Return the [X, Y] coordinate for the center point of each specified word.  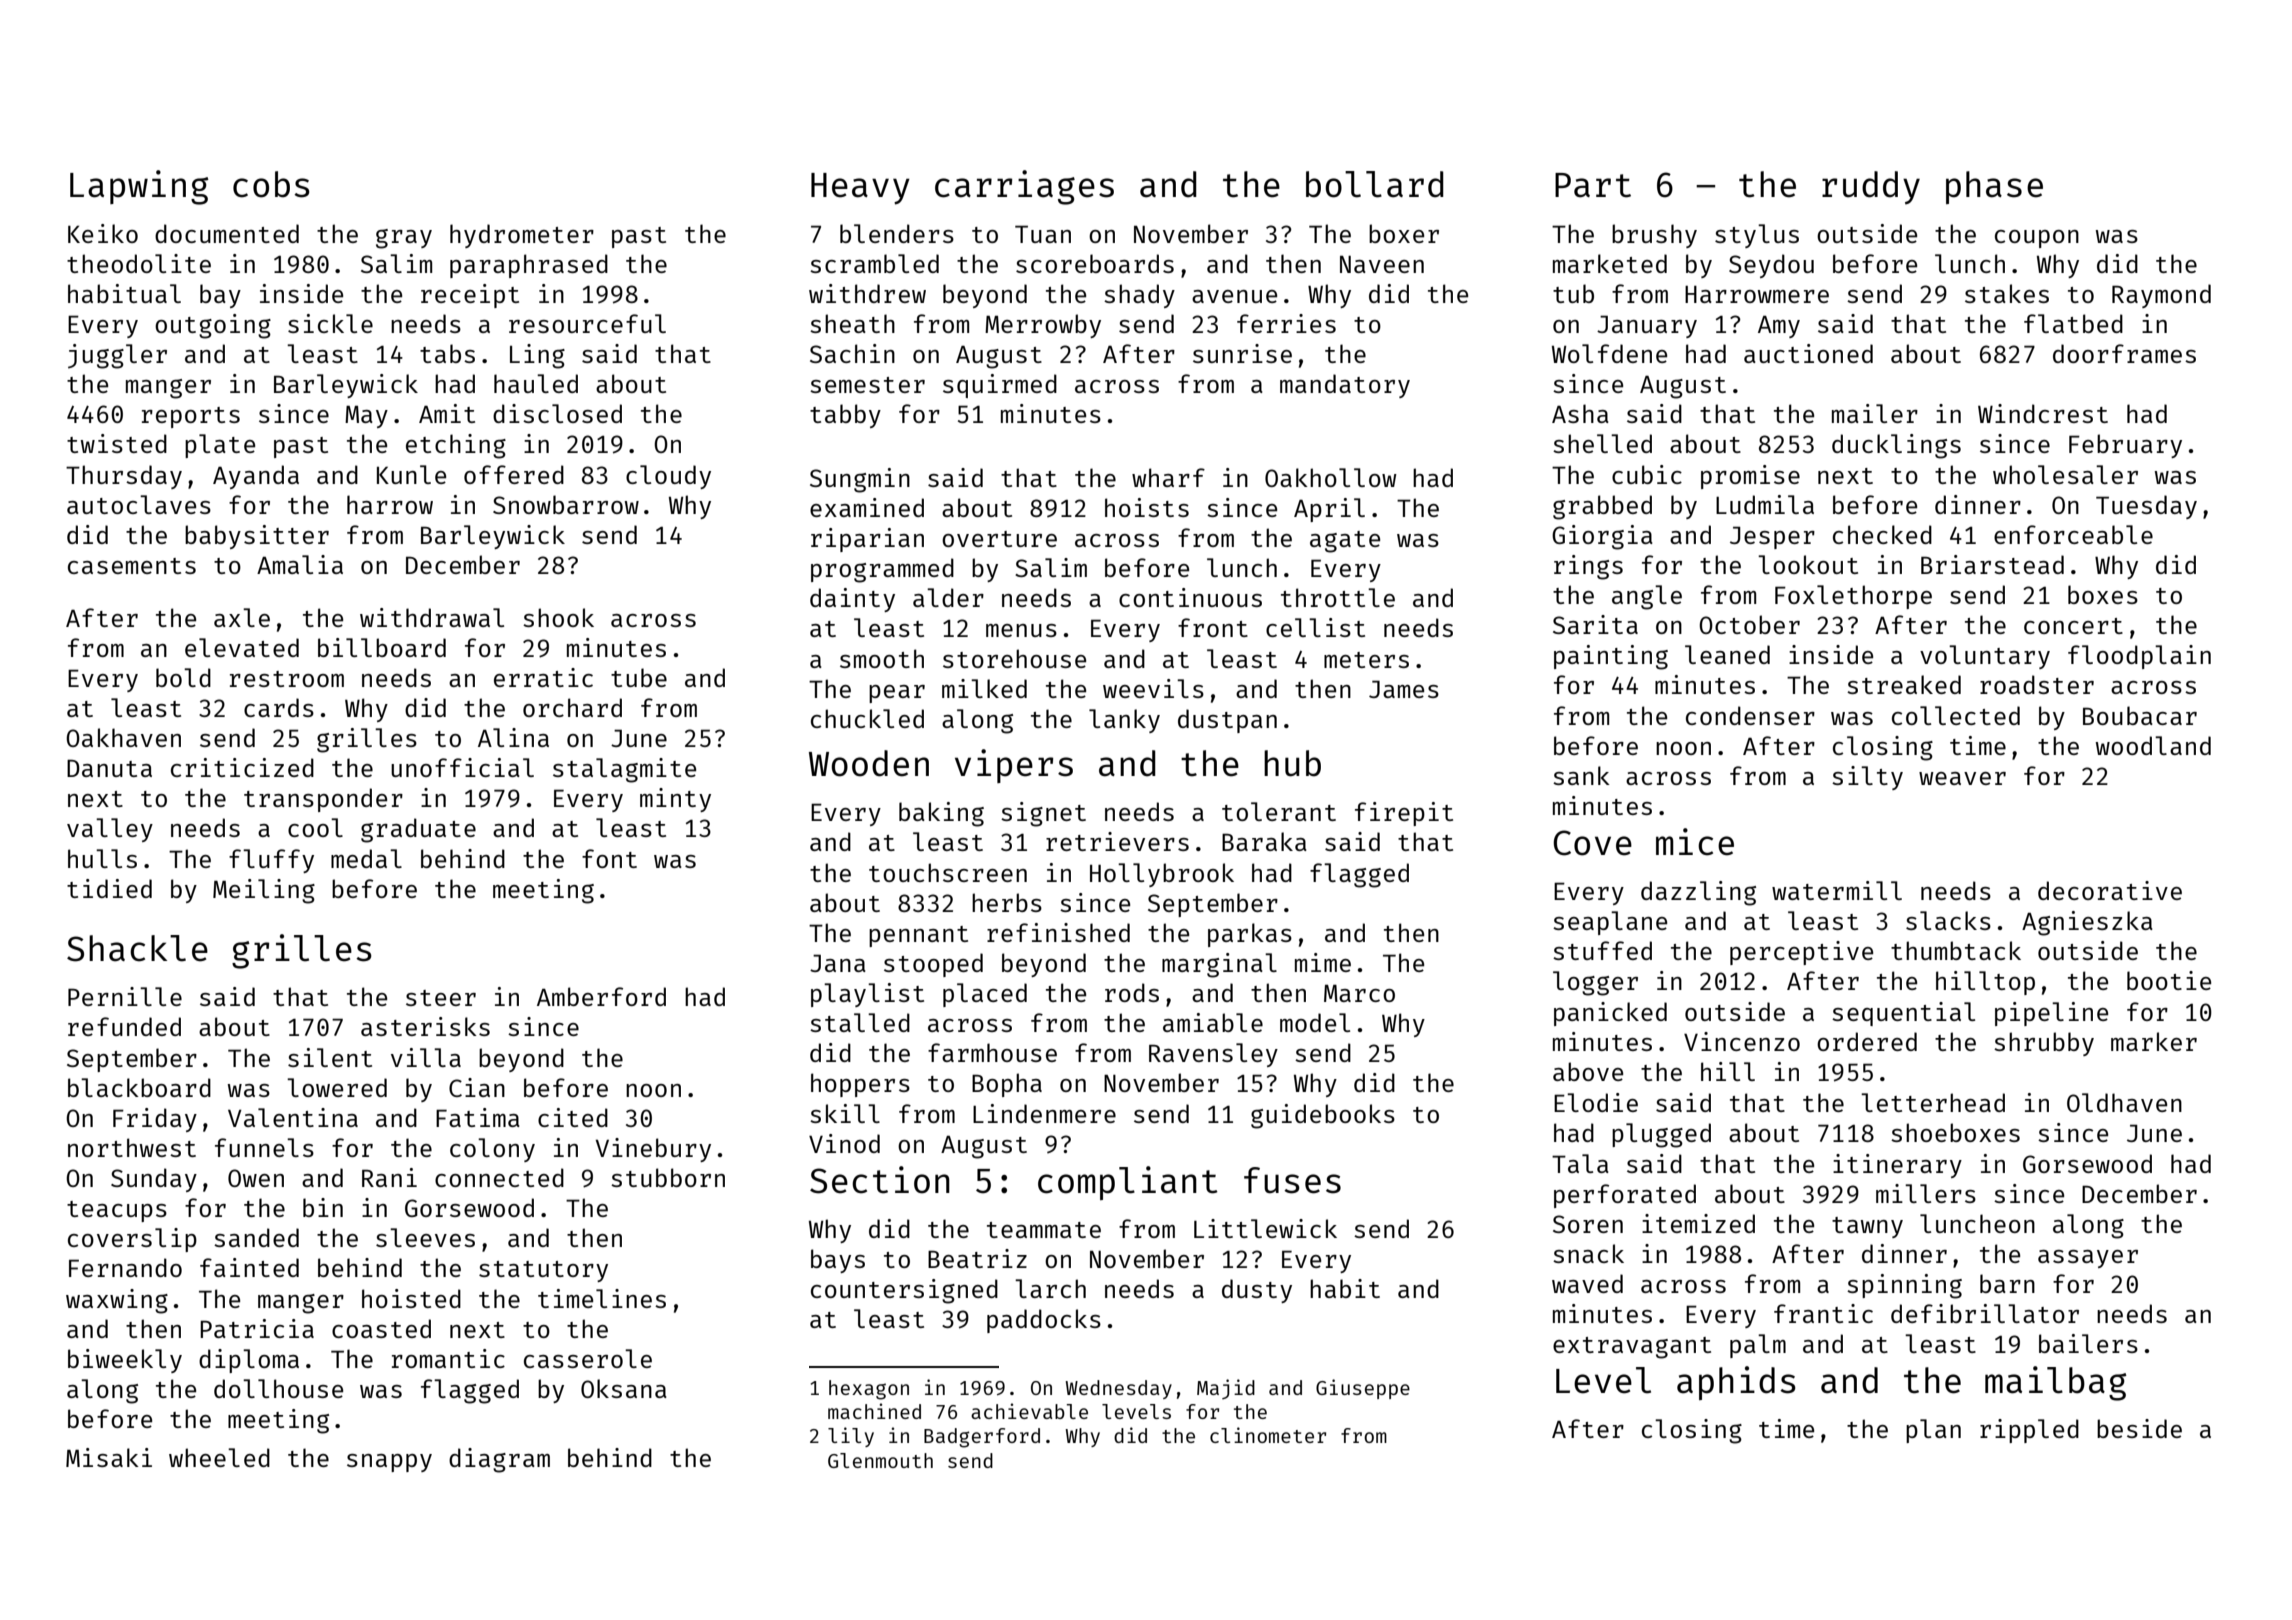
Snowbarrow [566, 504]
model [1315, 1022]
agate [1345, 542]
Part [1593, 185]
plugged [1661, 1135]
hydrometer [522, 236]
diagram [499, 1460]
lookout [1808, 564]
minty [675, 800]
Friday [155, 1120]
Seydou [1771, 266]
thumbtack [1956, 950]
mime [1323, 962]
